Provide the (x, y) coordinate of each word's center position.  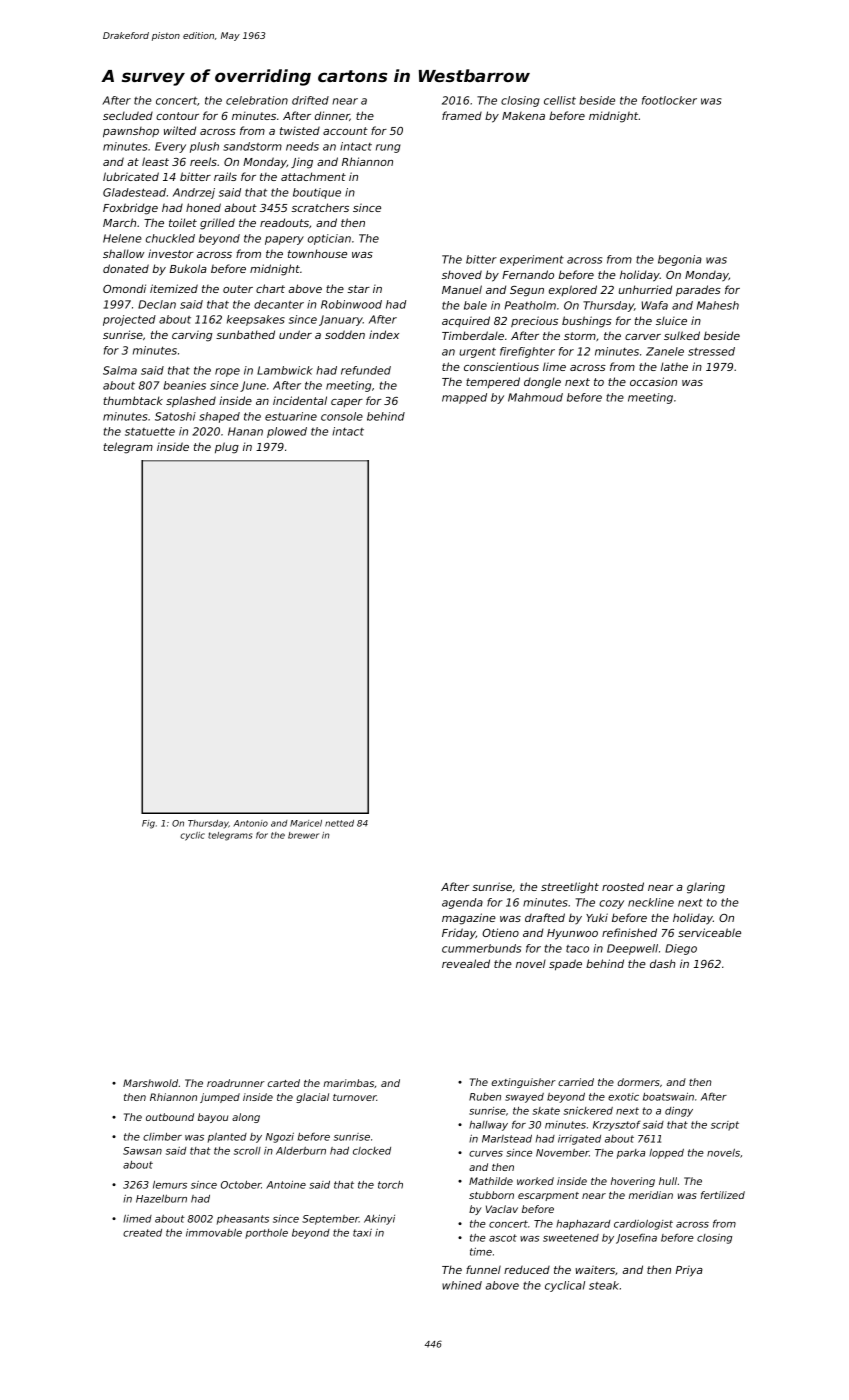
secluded (128, 115)
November (562, 1153)
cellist (560, 100)
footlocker (669, 100)
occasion (653, 381)
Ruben (485, 1097)
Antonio (250, 823)
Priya (689, 1271)
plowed (287, 432)
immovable (214, 1233)
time (481, 1252)
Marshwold (150, 1083)
